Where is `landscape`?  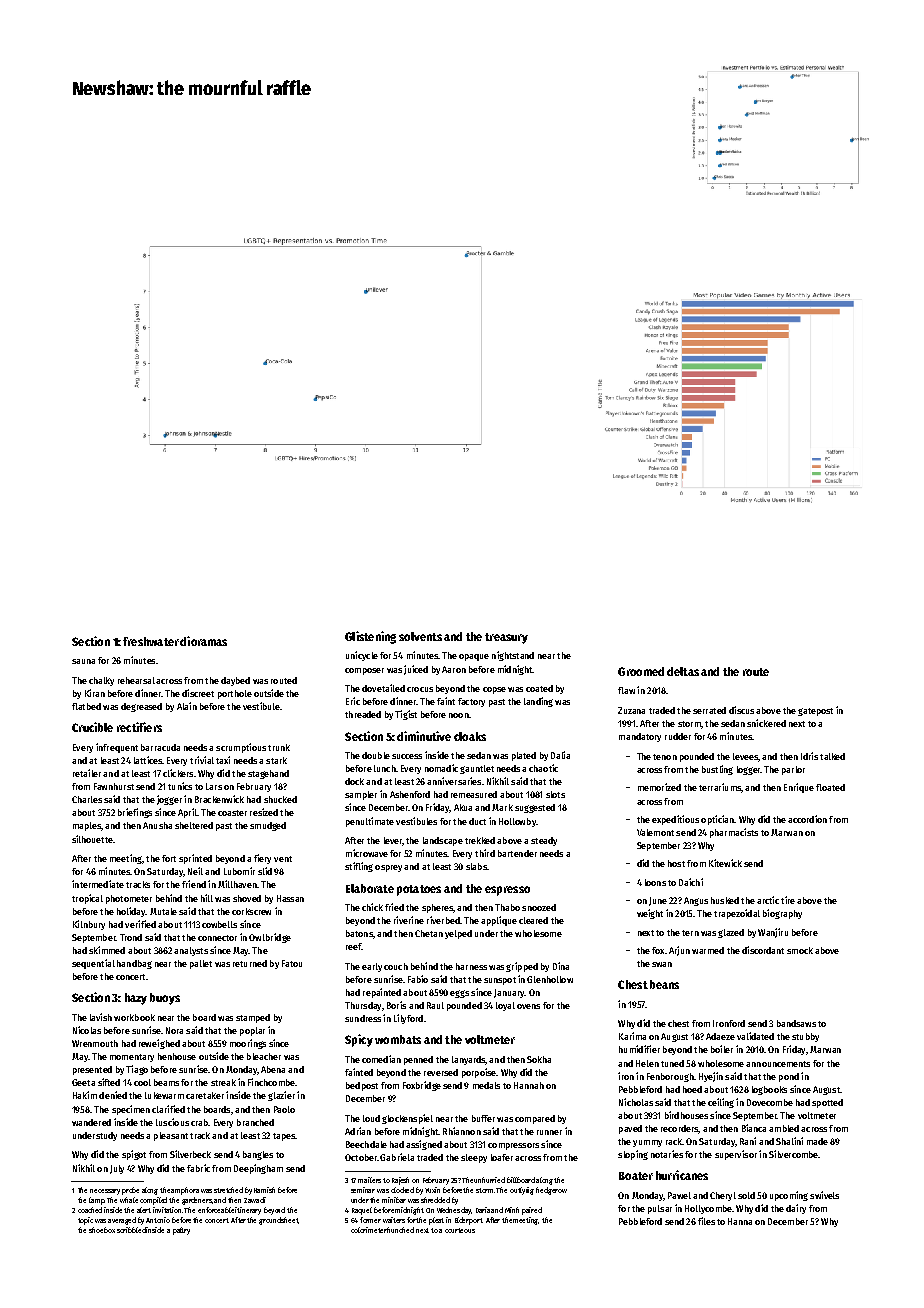
landscape is located at coordinates (443, 841).
